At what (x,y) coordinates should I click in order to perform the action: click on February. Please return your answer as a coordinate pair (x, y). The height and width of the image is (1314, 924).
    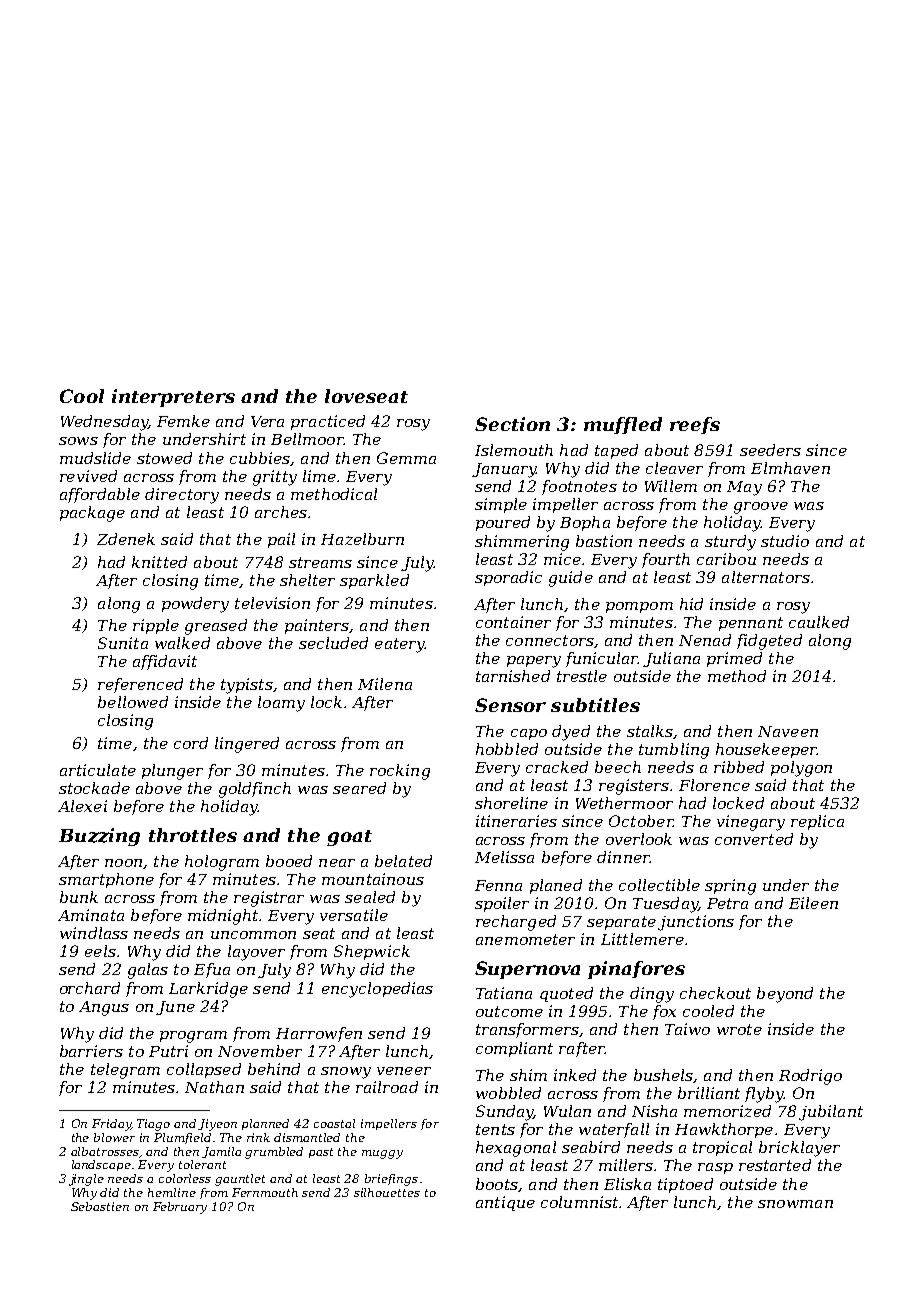
    Looking at the image, I should click on (180, 1208).
